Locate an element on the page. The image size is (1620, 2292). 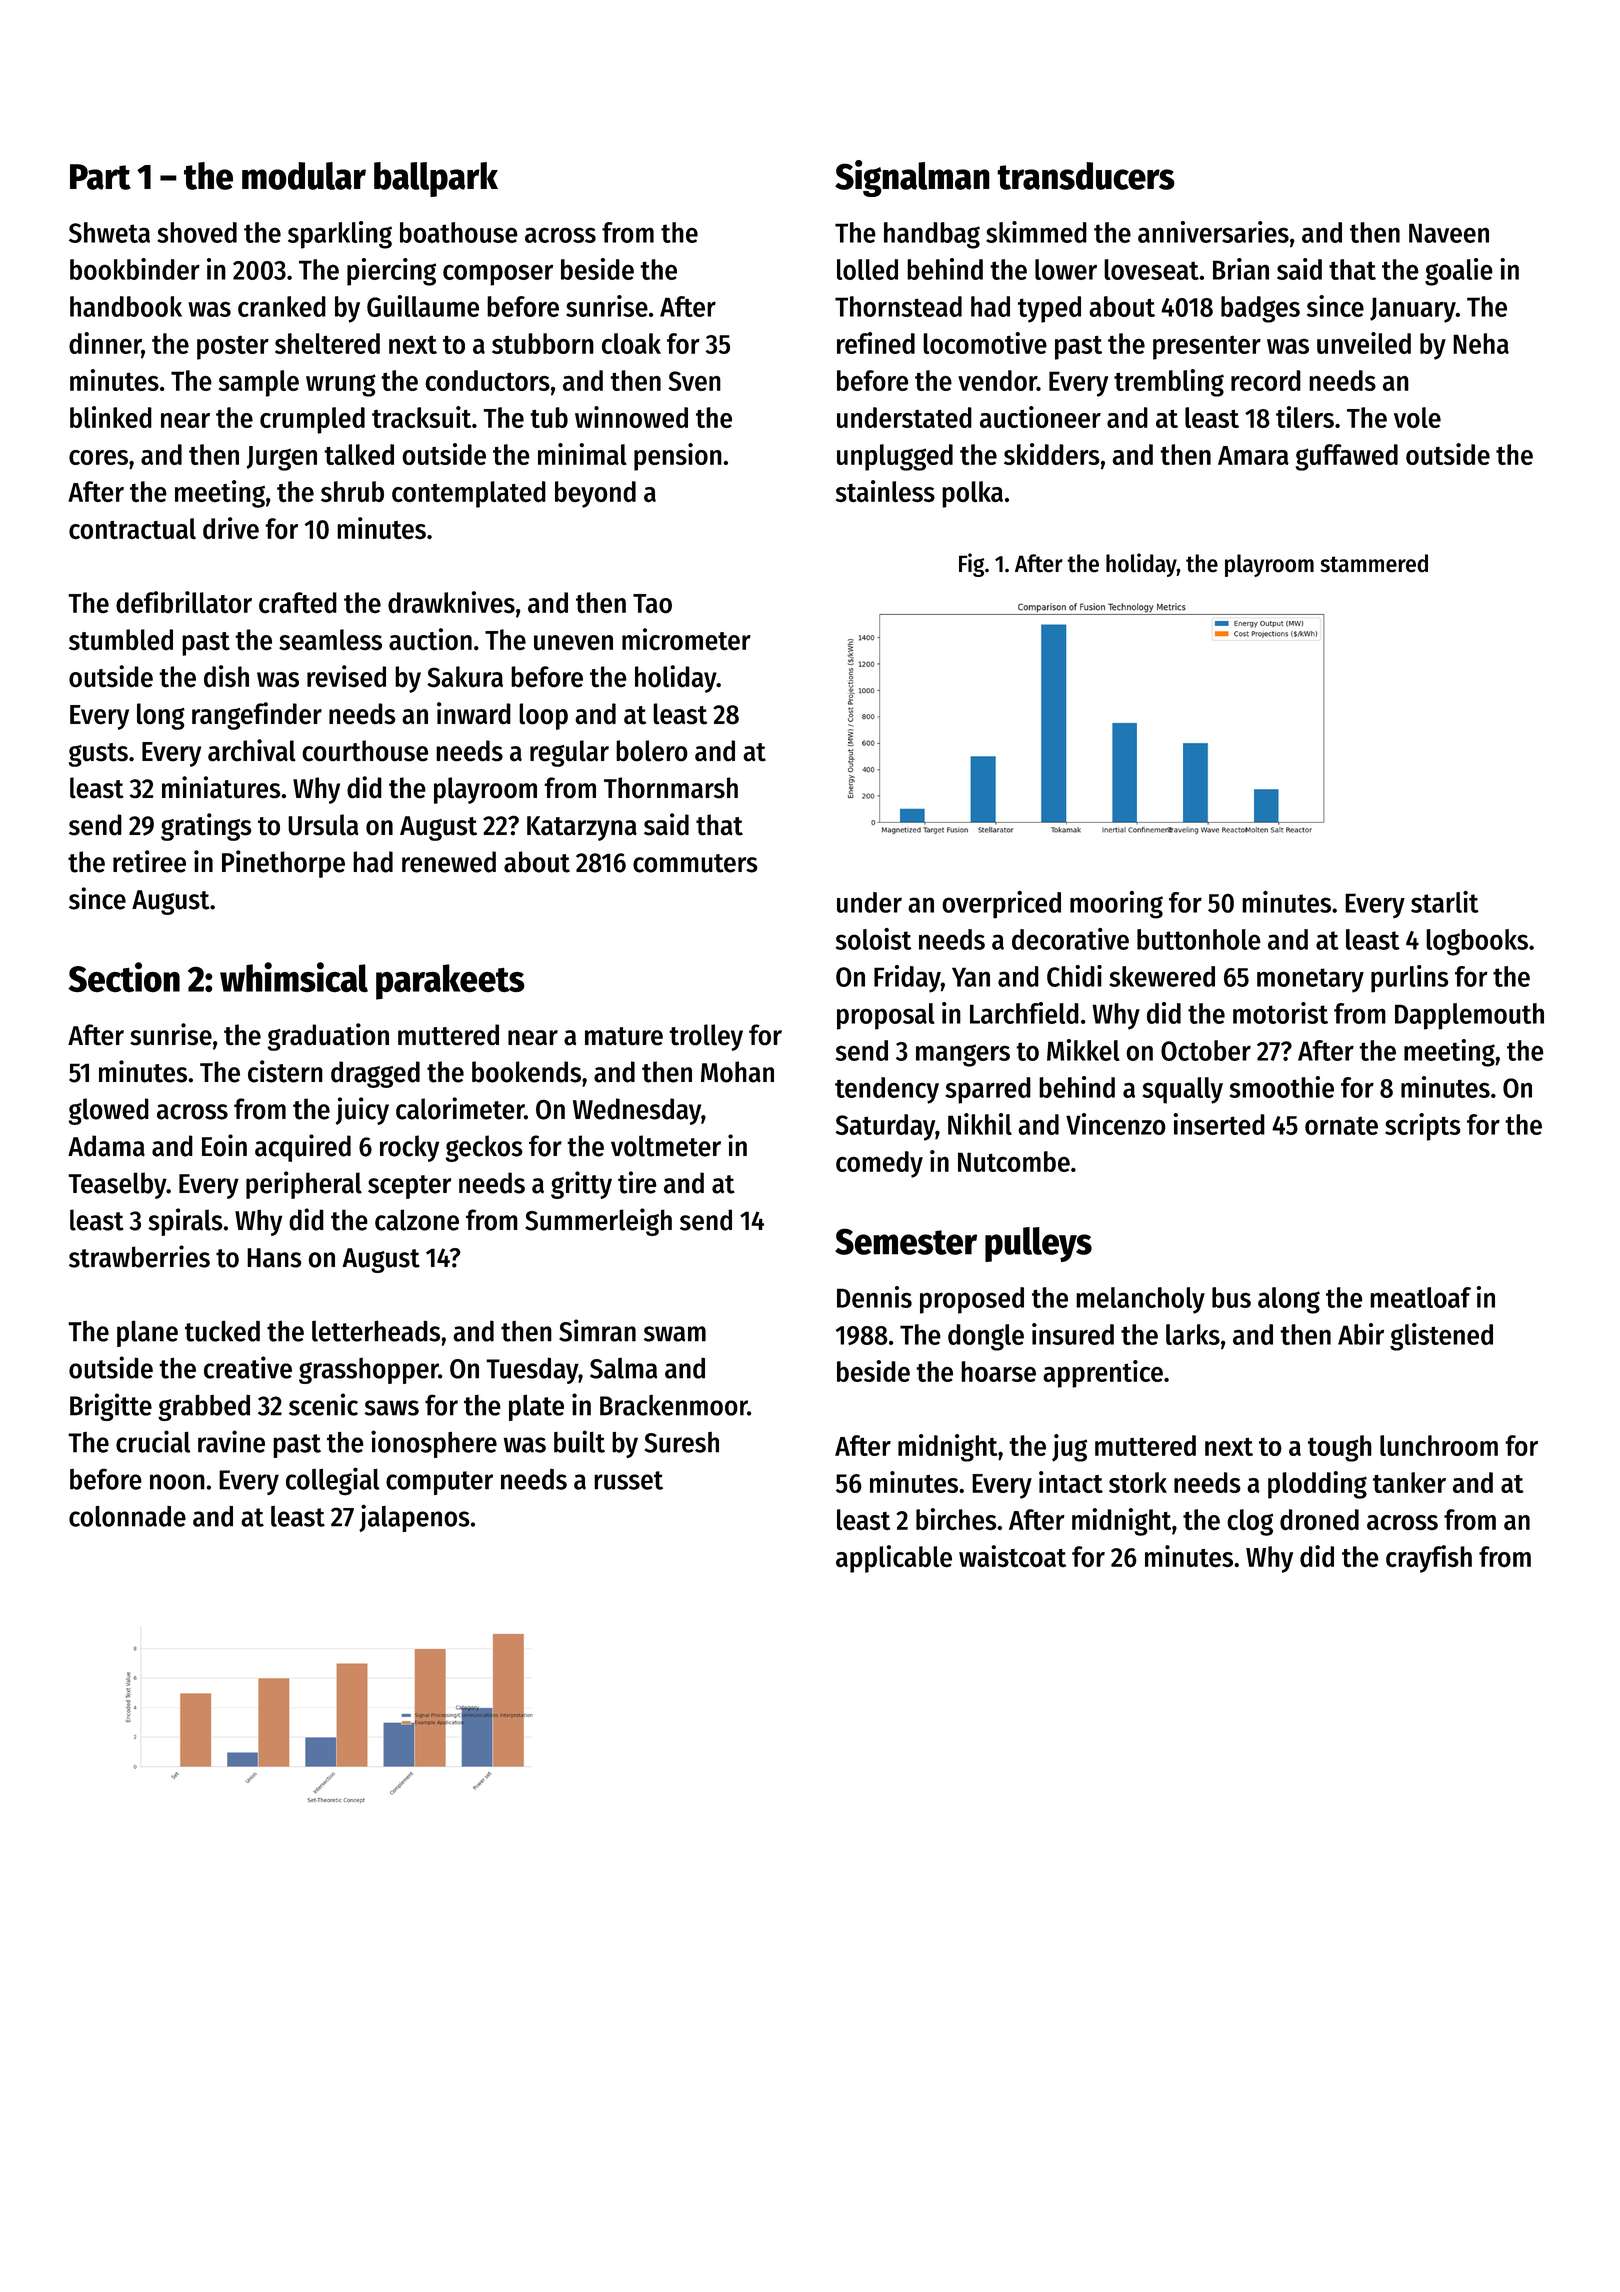
apprentice is located at coordinates (1103, 1374).
